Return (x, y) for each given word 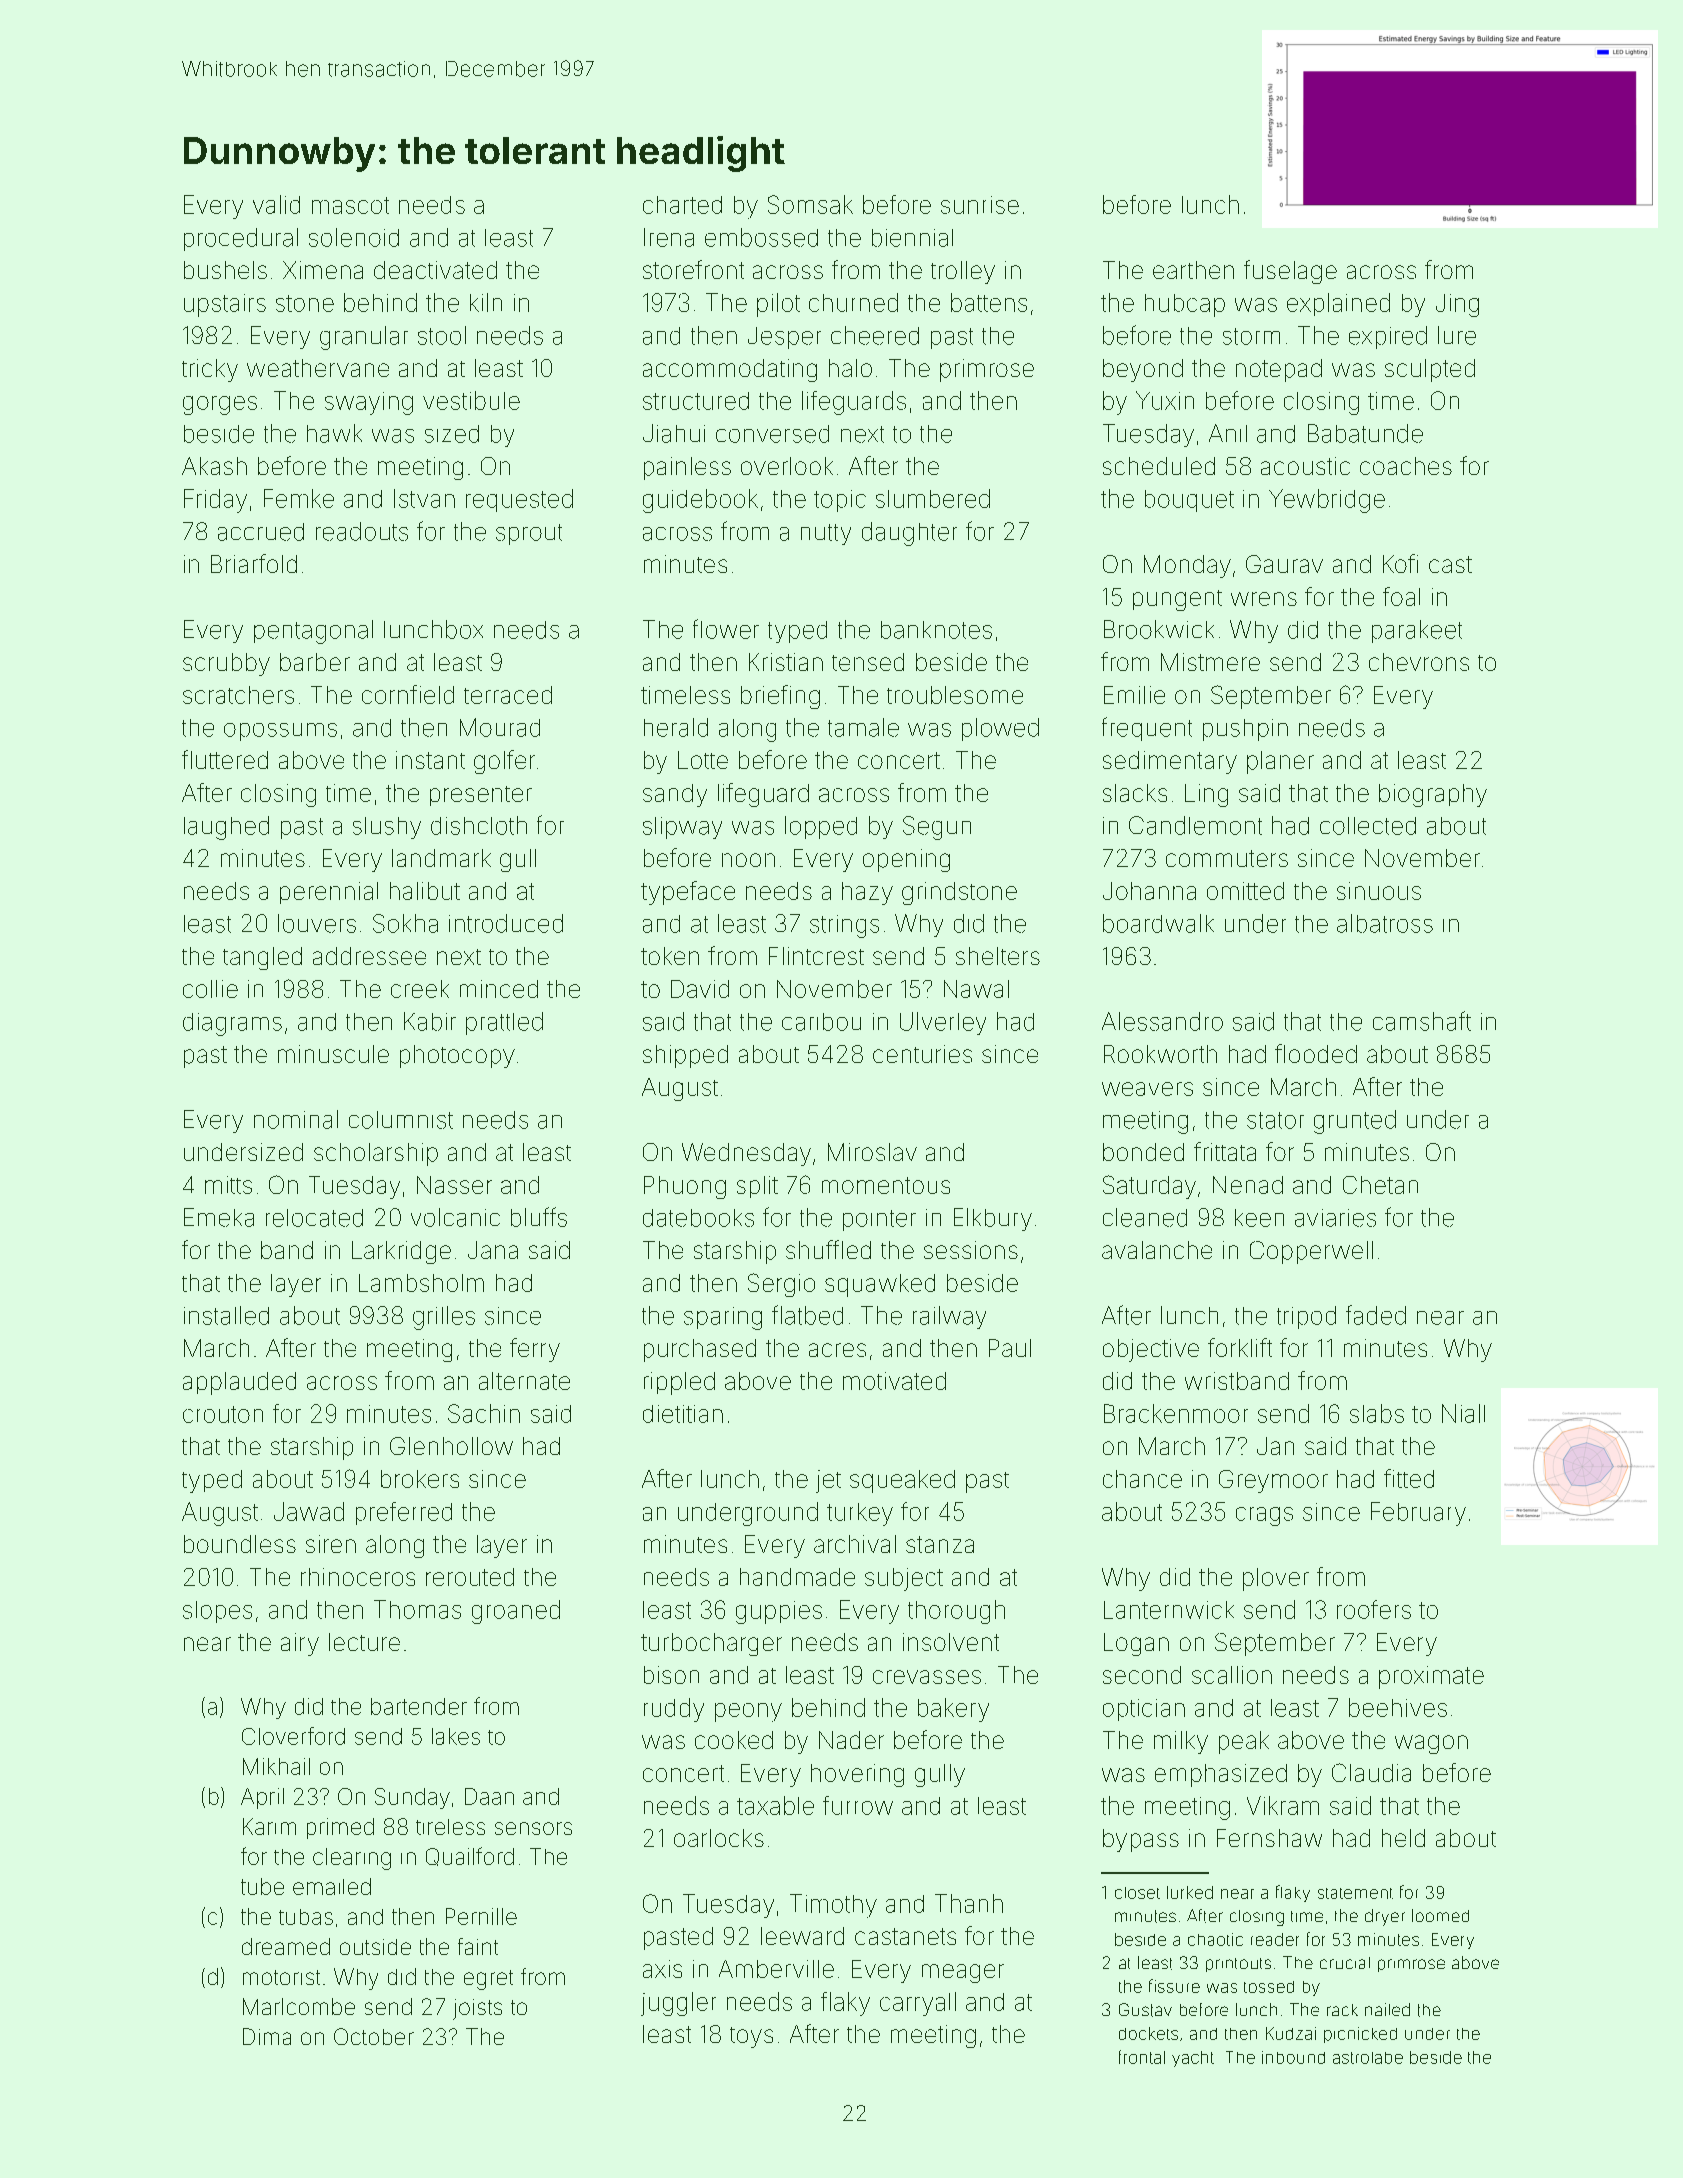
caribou (821, 1022)
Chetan (1380, 1185)
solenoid (354, 237)
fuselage (1290, 272)
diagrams (232, 1024)
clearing (352, 1859)
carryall (918, 2004)
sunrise (980, 205)
